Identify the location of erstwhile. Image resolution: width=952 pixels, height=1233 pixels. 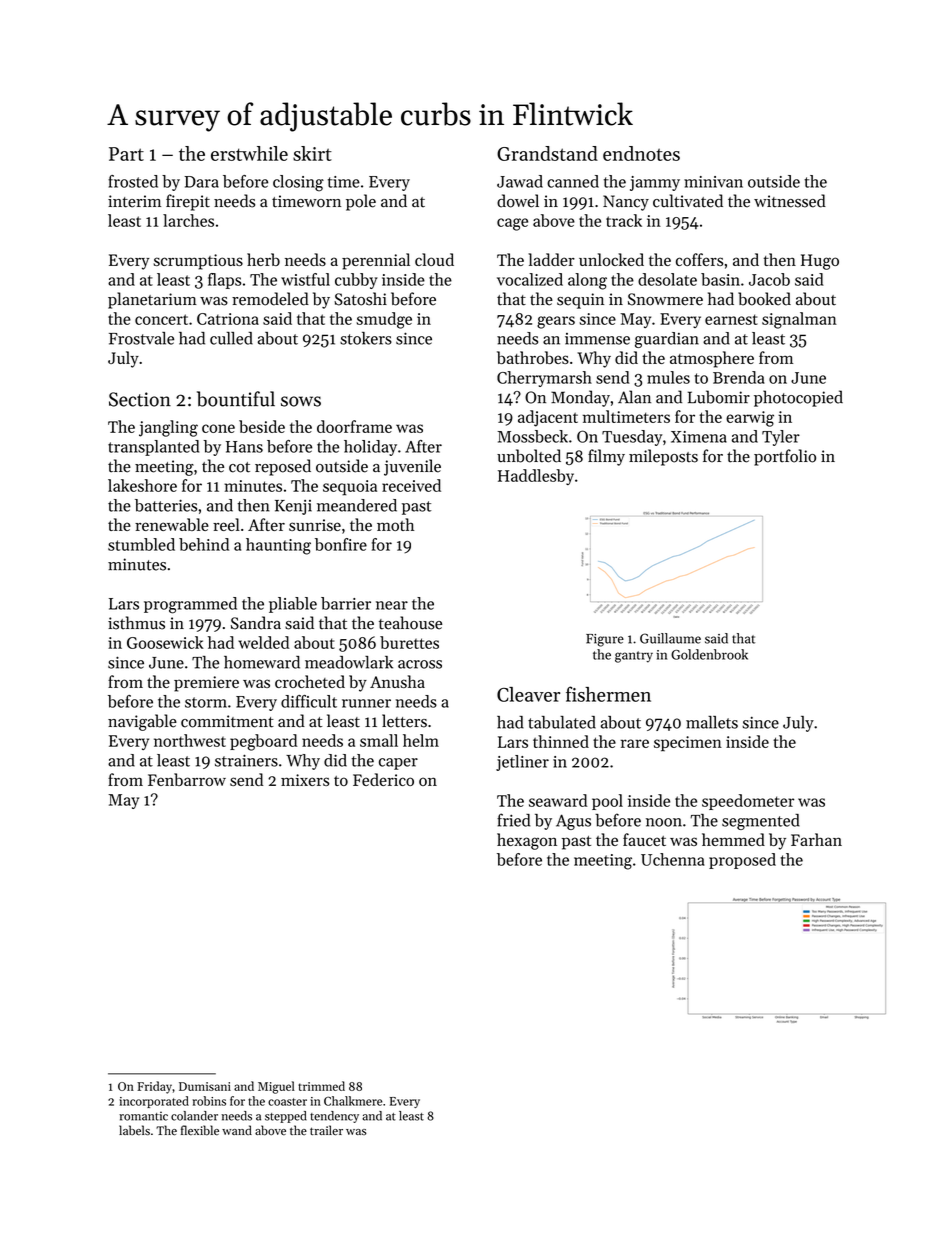
(249, 153).
